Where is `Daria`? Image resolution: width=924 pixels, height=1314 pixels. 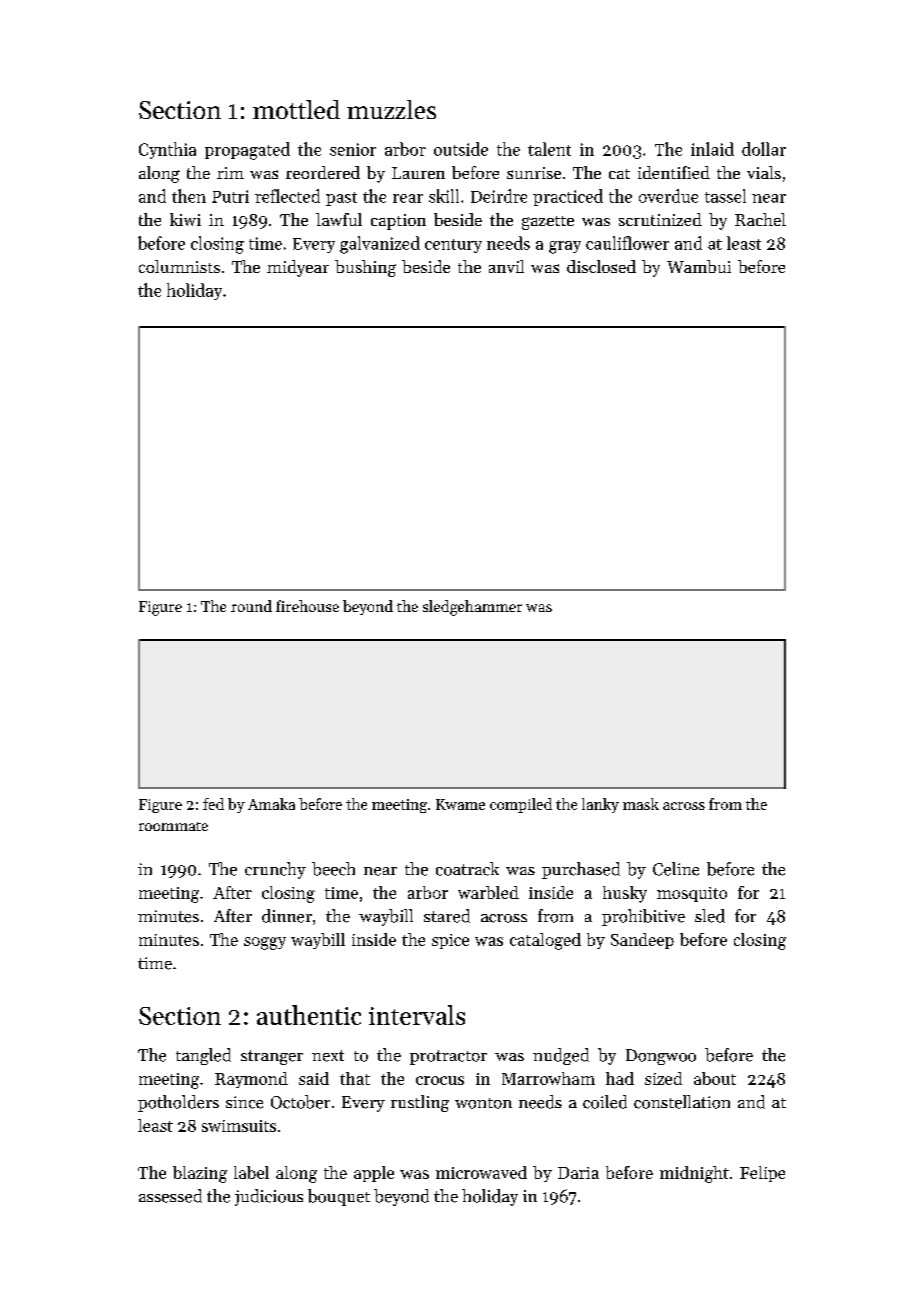
Daria is located at coordinates (578, 1173).
